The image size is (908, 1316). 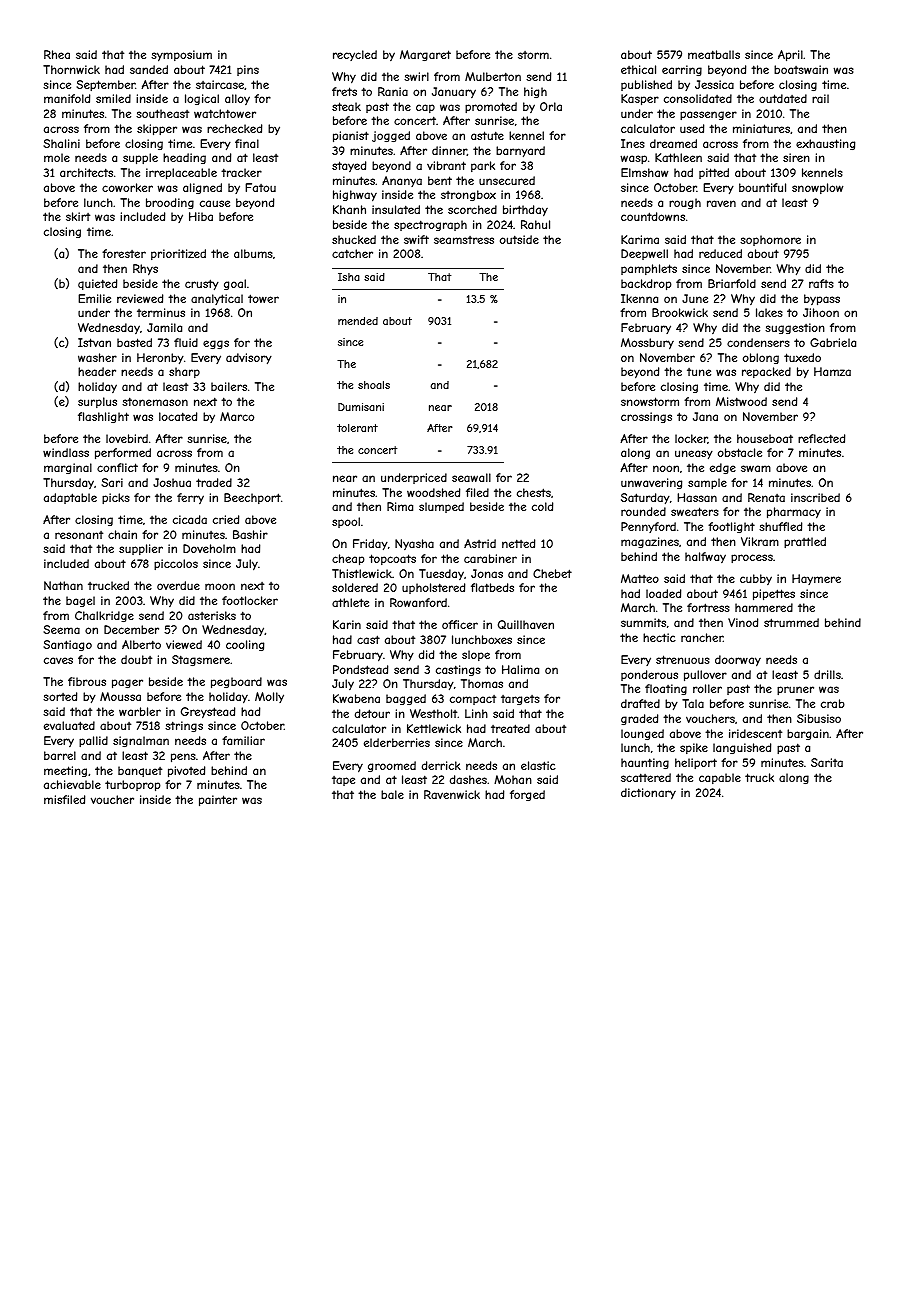 I want to click on Margaret, so click(x=425, y=55).
